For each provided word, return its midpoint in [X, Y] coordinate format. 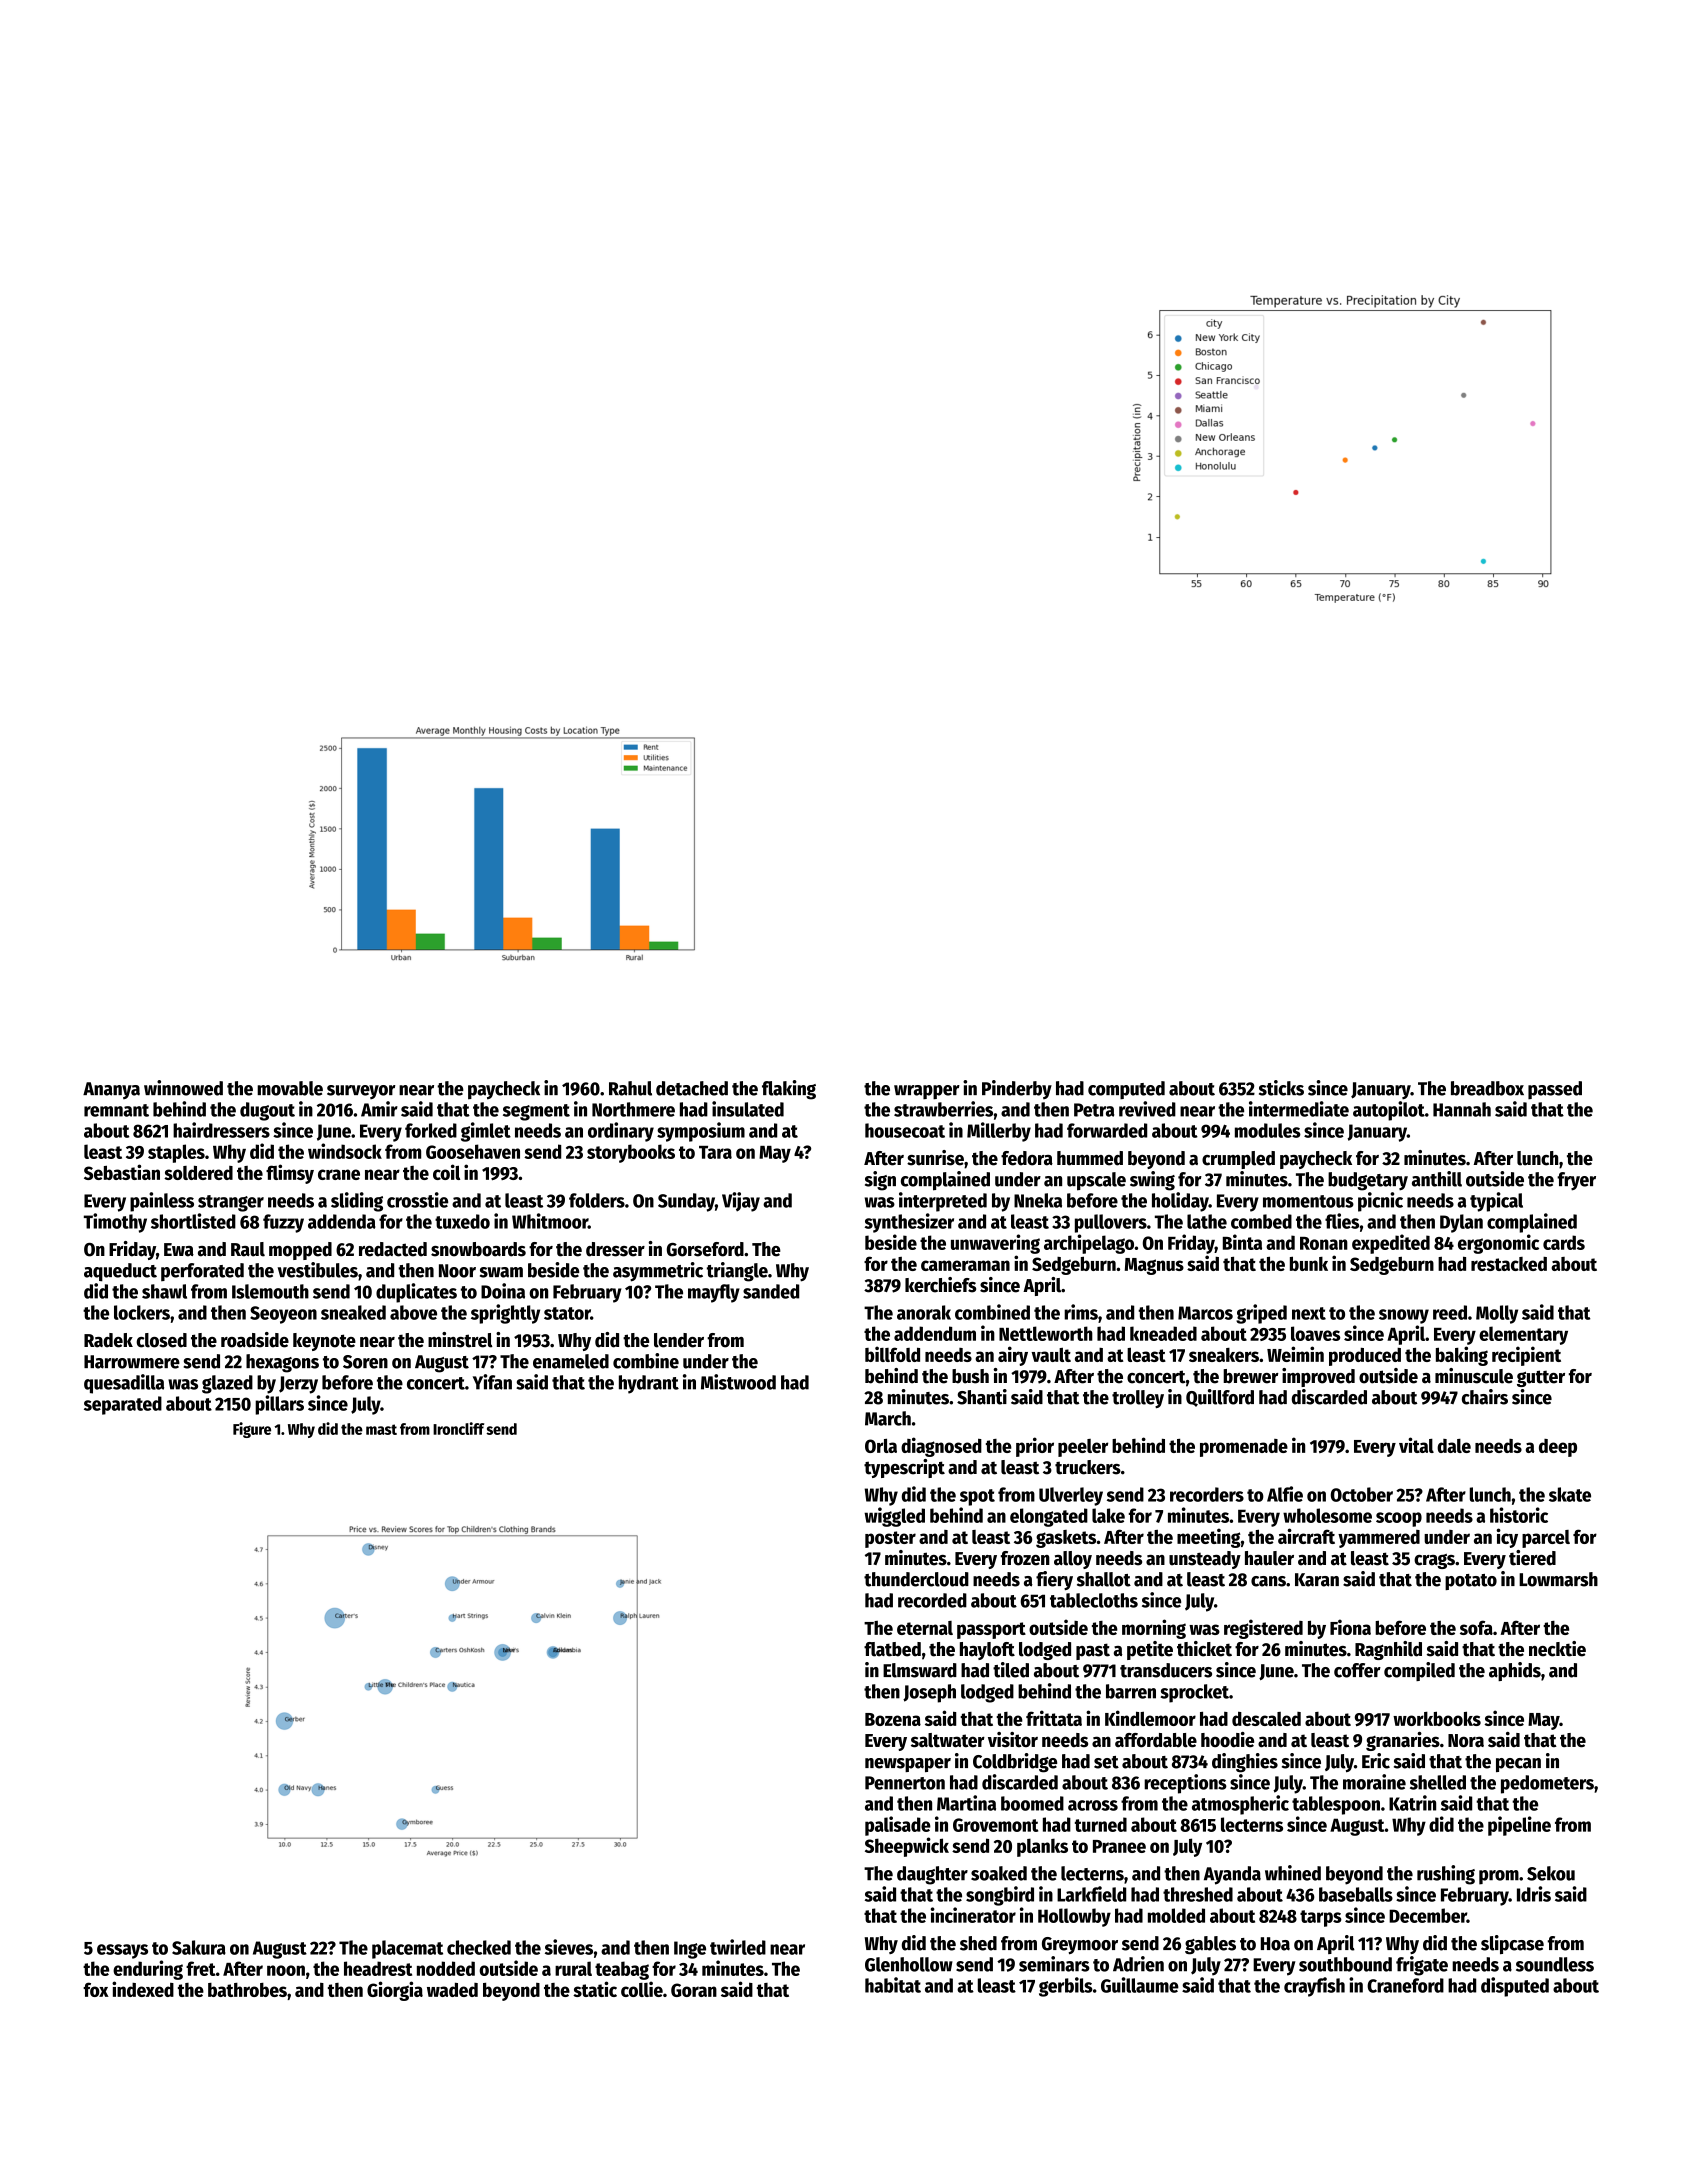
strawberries [943, 1109]
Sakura [199, 1947]
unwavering [995, 1244]
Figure [252, 1430]
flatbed [892, 1649]
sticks [1281, 1088]
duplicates [416, 1293]
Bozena [893, 1719]
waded [452, 1990]
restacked [1509, 1264]
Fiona [1350, 1627]
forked [431, 1130]
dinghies [1245, 1763]
